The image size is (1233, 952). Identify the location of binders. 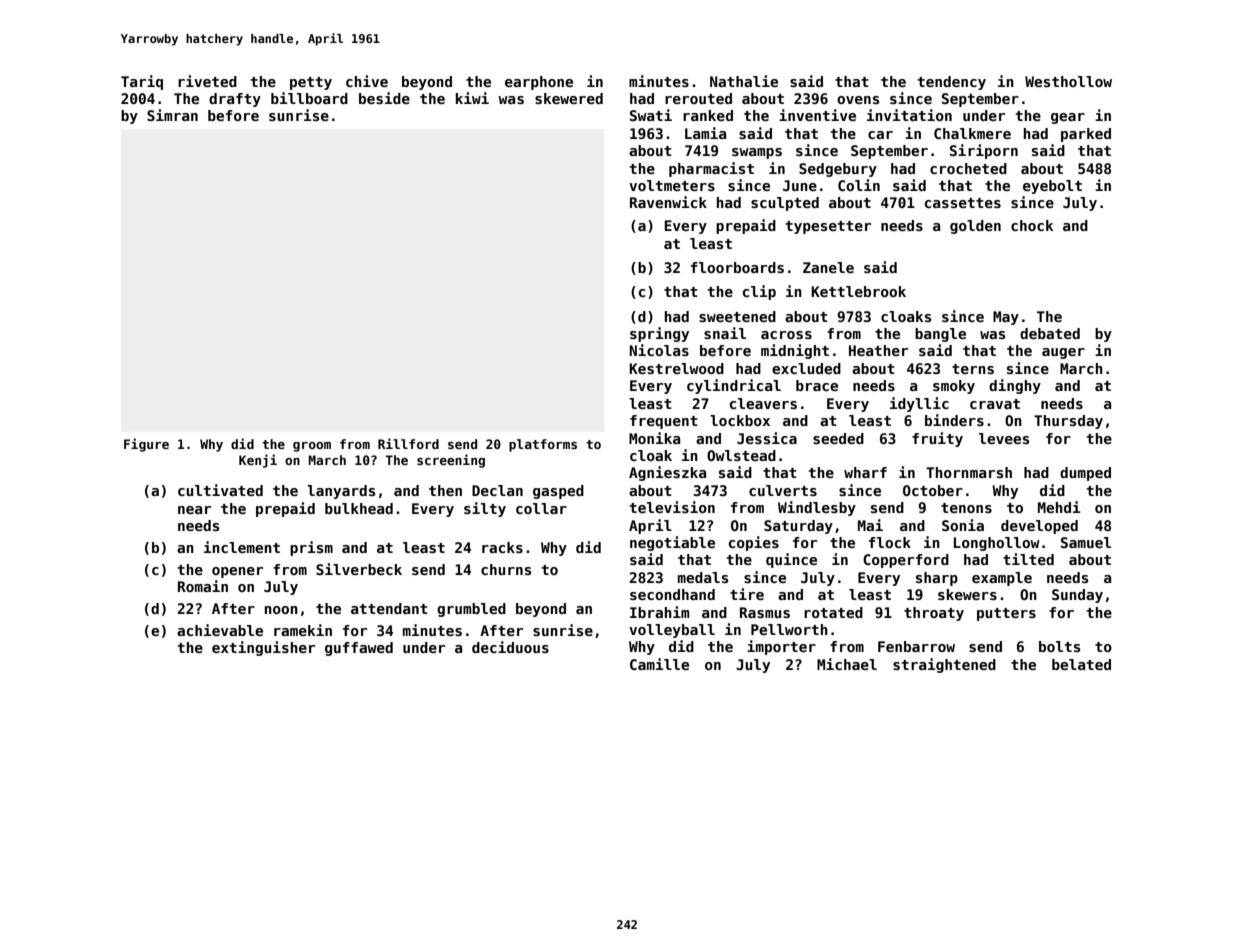
(954, 420).
